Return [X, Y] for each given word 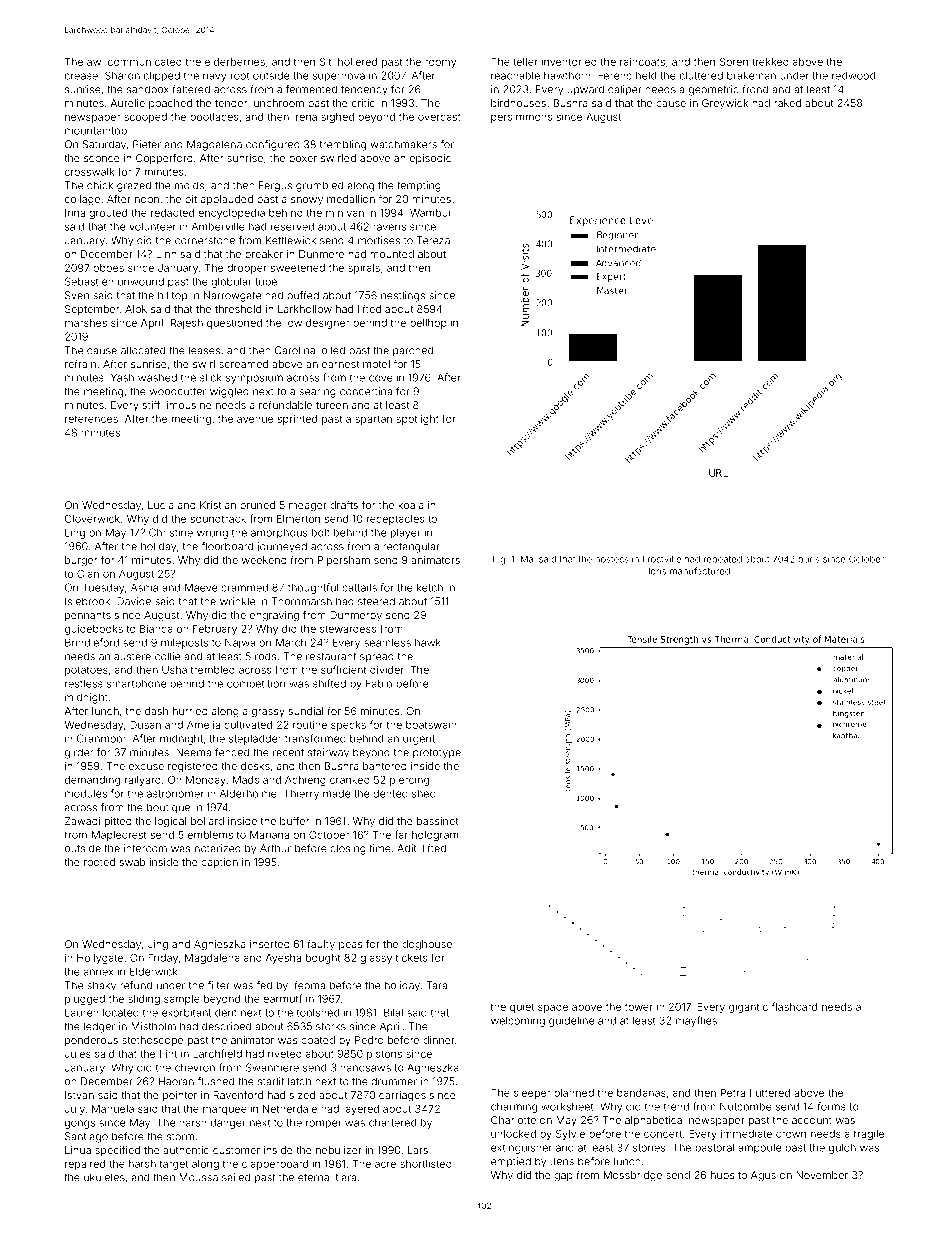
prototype [437, 754]
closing [348, 849]
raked [787, 103]
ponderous [91, 1041]
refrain [80, 364]
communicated [145, 62]
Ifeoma [308, 985]
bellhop [428, 324]
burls [809, 559]
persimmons [521, 118]
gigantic [748, 1008]
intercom [145, 848]
